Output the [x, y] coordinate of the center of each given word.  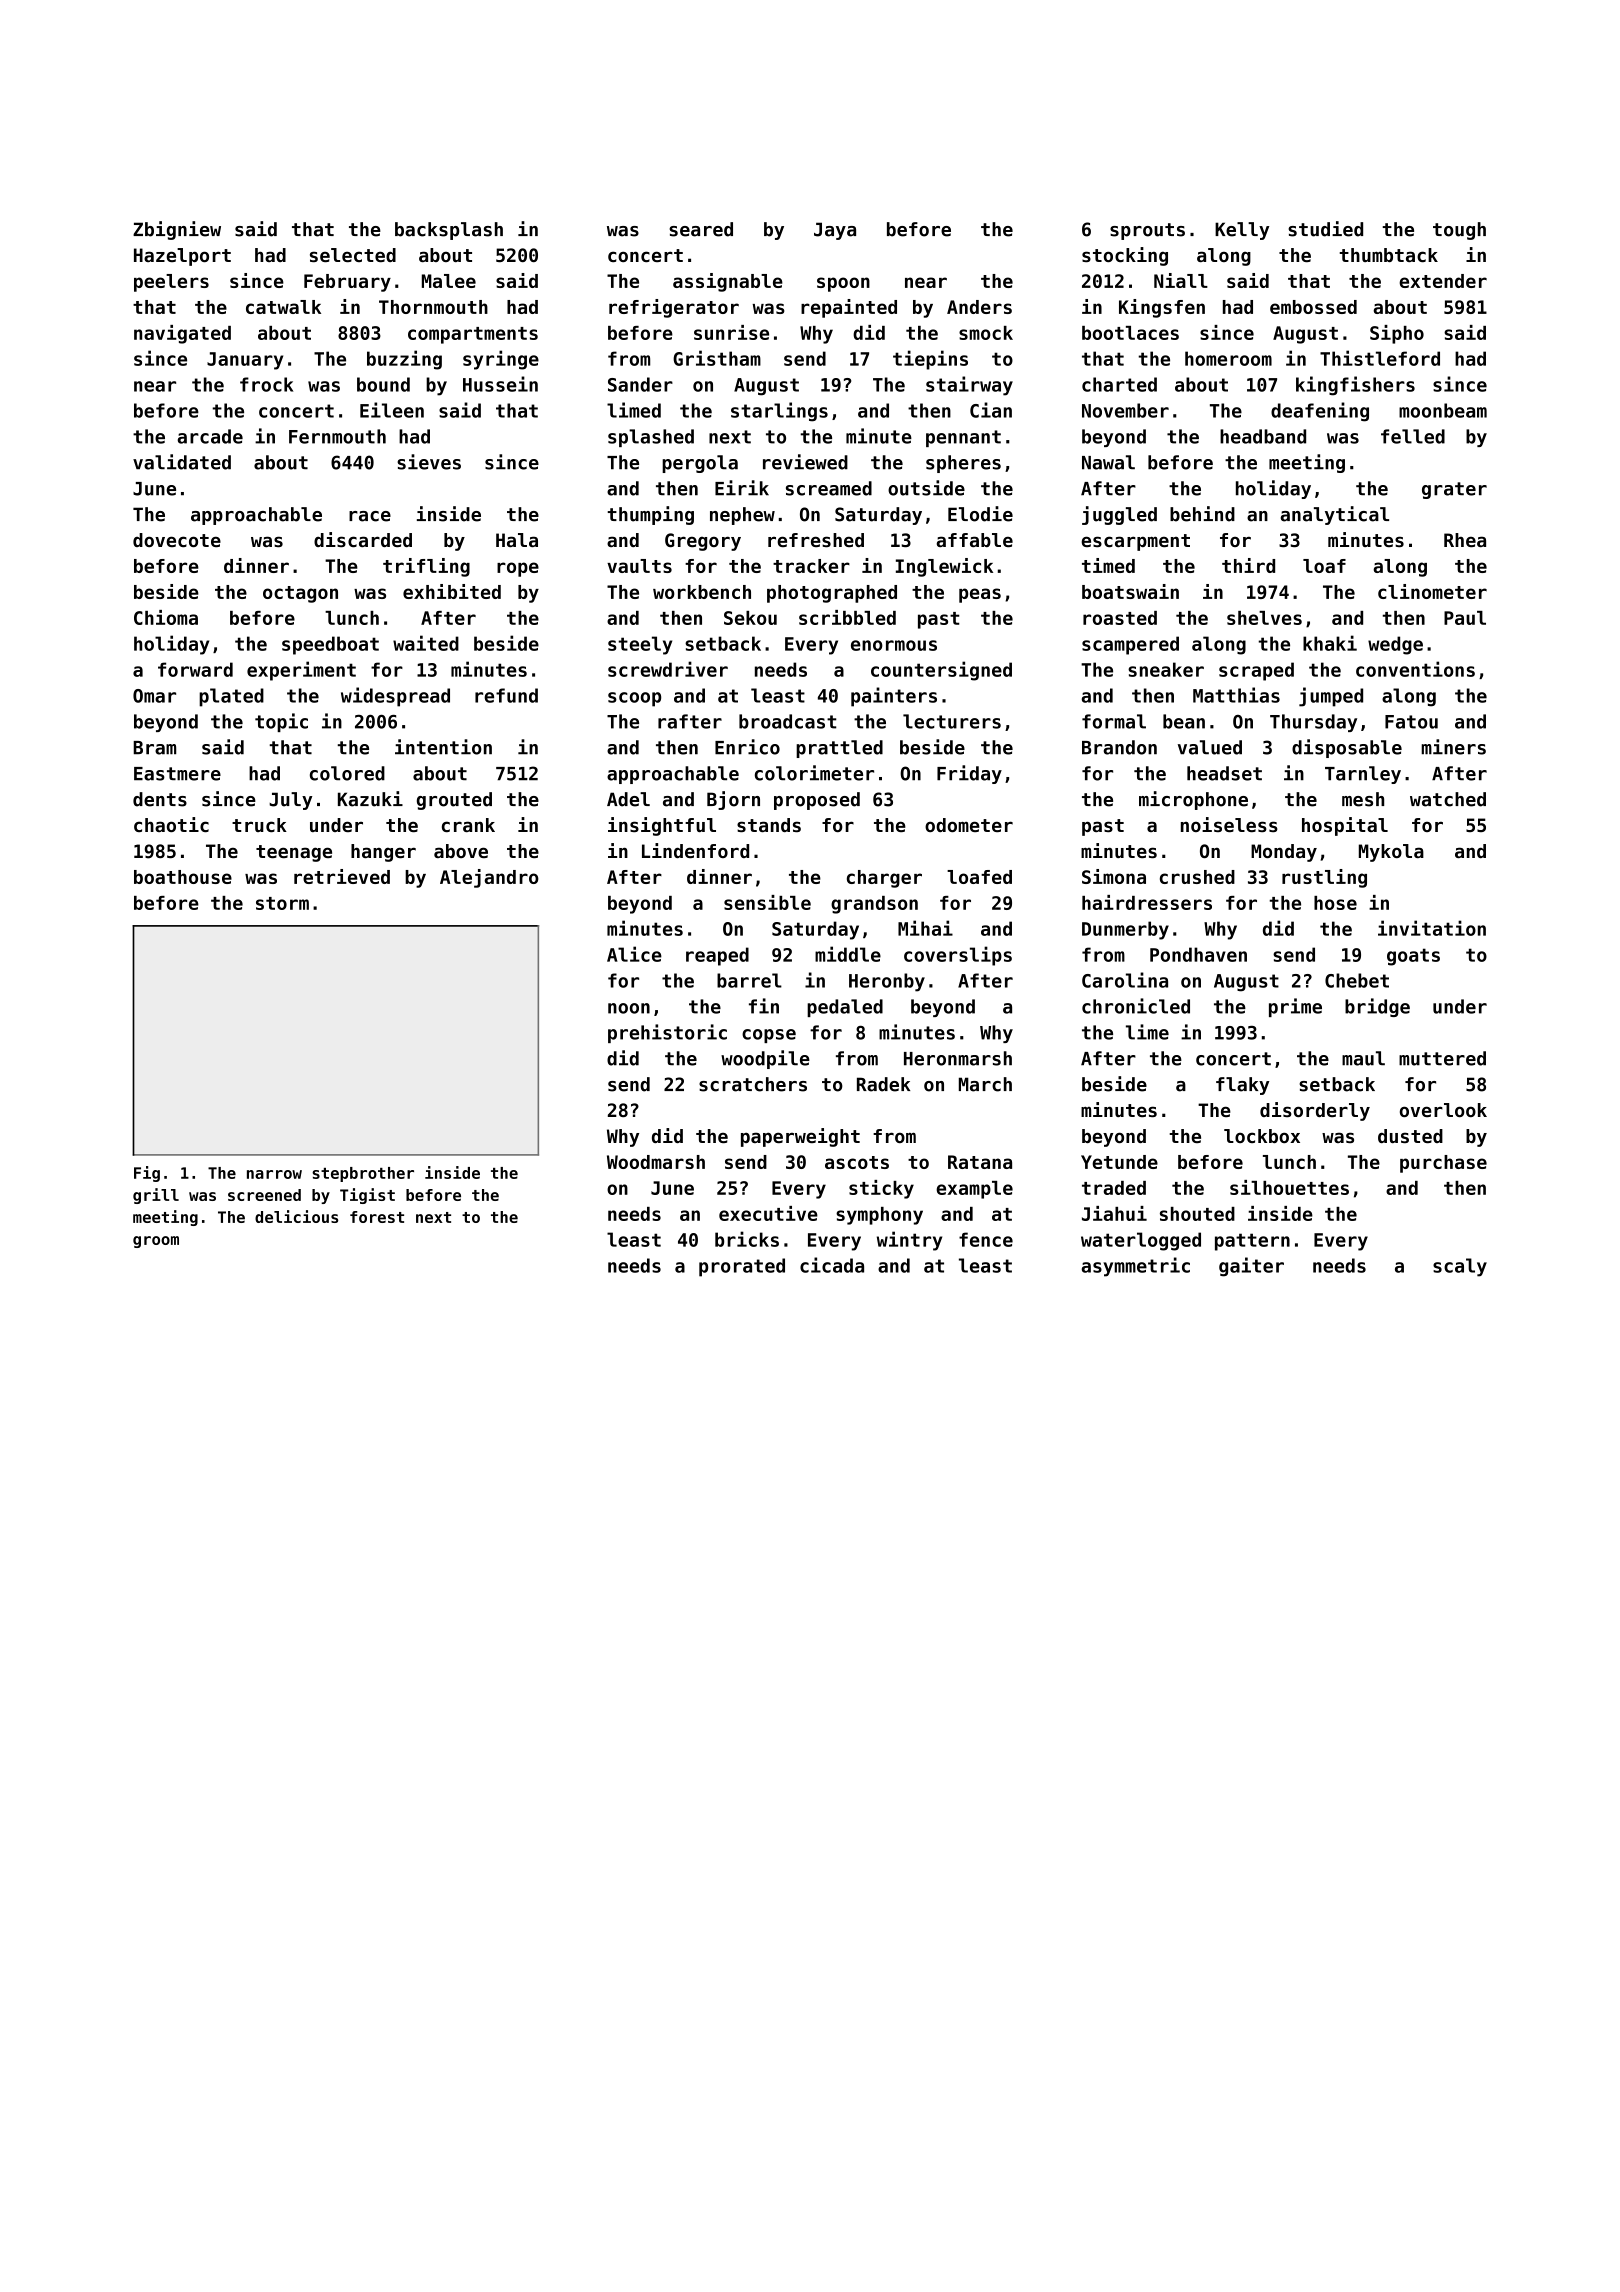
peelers [171, 283]
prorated [742, 1267]
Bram [154, 748]
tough [1459, 231]
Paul [1465, 618]
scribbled [847, 617]
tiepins [930, 360]
